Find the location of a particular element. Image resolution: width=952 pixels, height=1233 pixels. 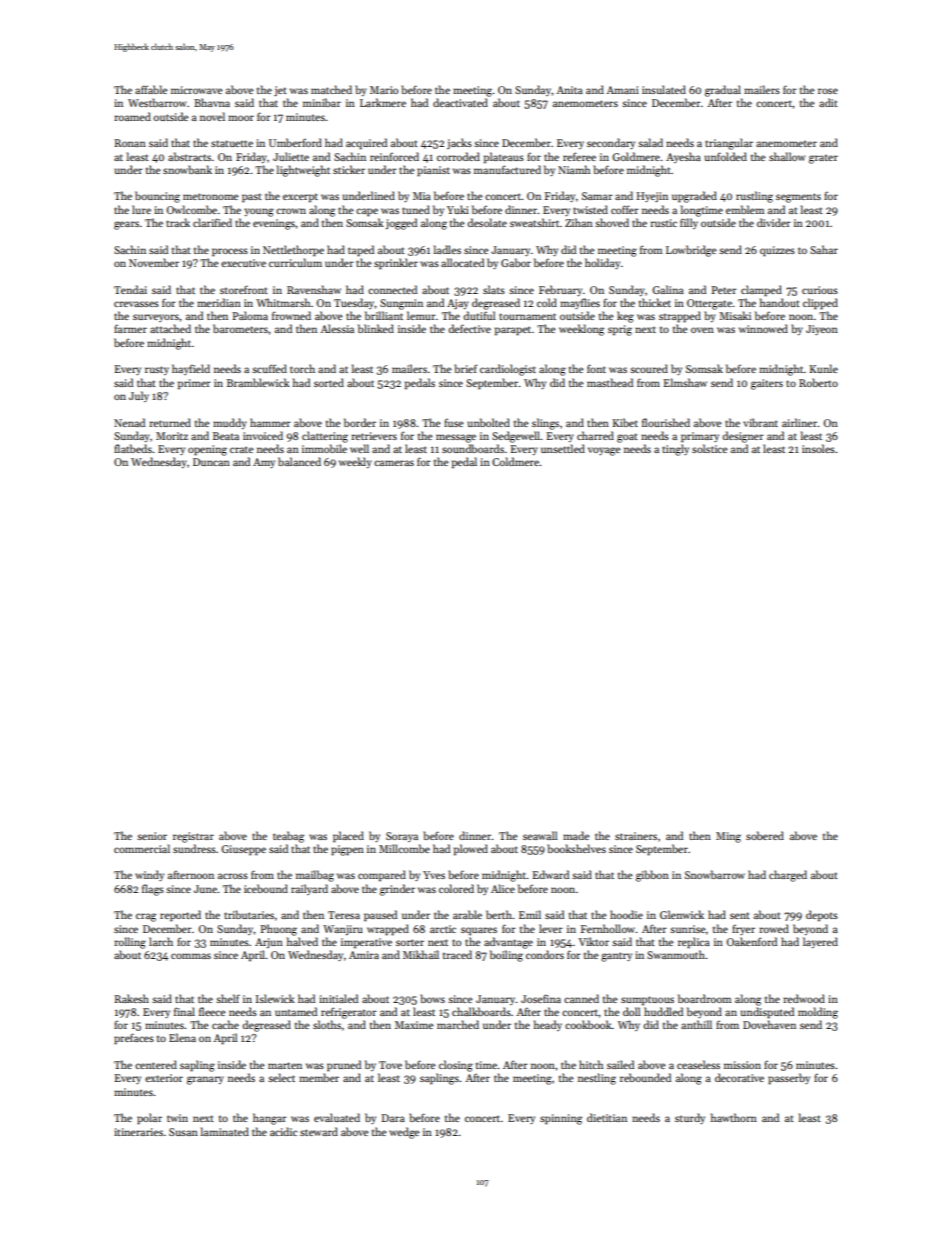

made is located at coordinates (576, 835).
